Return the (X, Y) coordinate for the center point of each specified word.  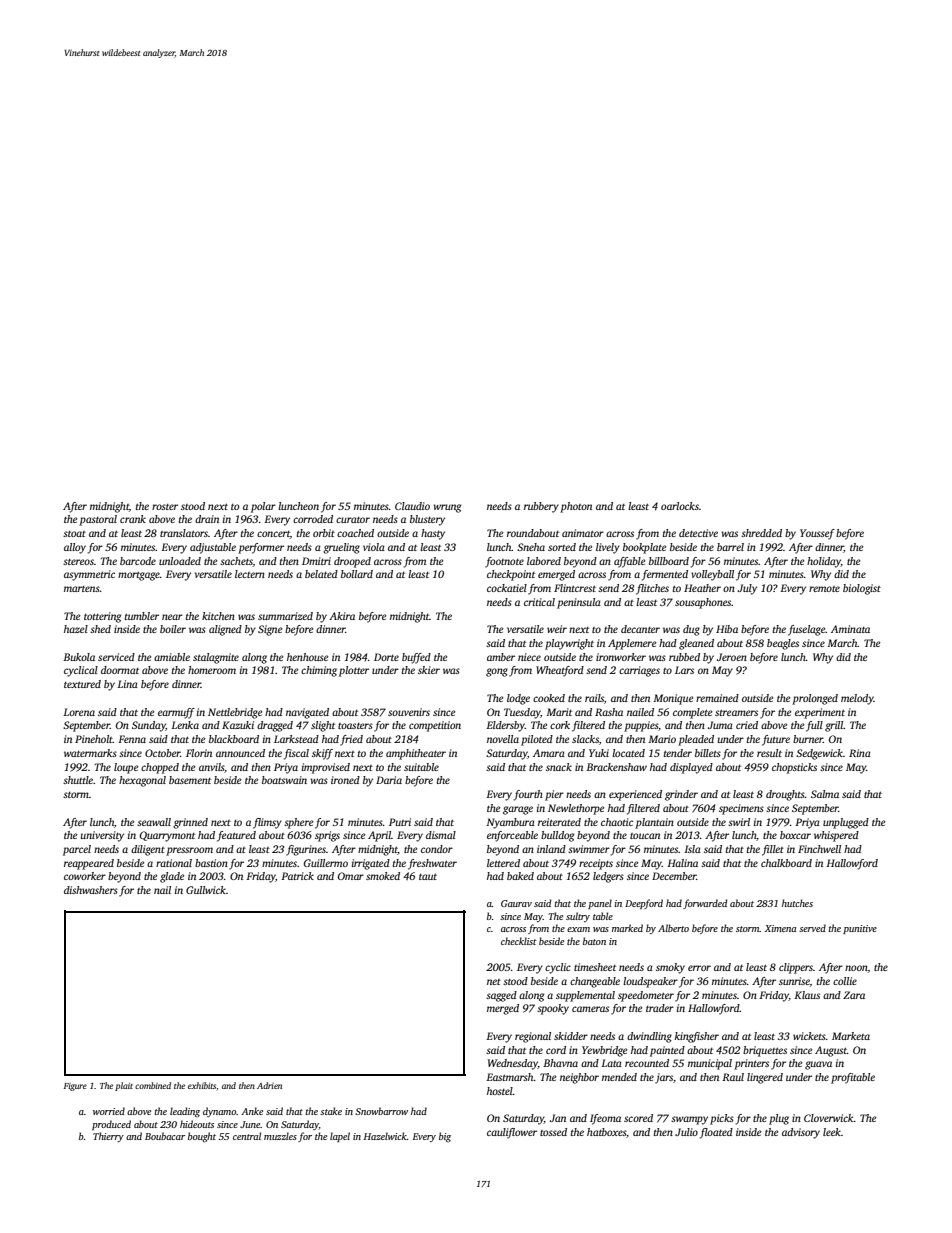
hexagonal (142, 781)
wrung (447, 508)
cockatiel (507, 588)
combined (153, 1085)
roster (165, 507)
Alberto (673, 928)
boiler (173, 629)
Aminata (850, 629)
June (250, 1124)
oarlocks (680, 506)
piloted (537, 740)
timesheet (595, 967)
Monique (673, 699)
